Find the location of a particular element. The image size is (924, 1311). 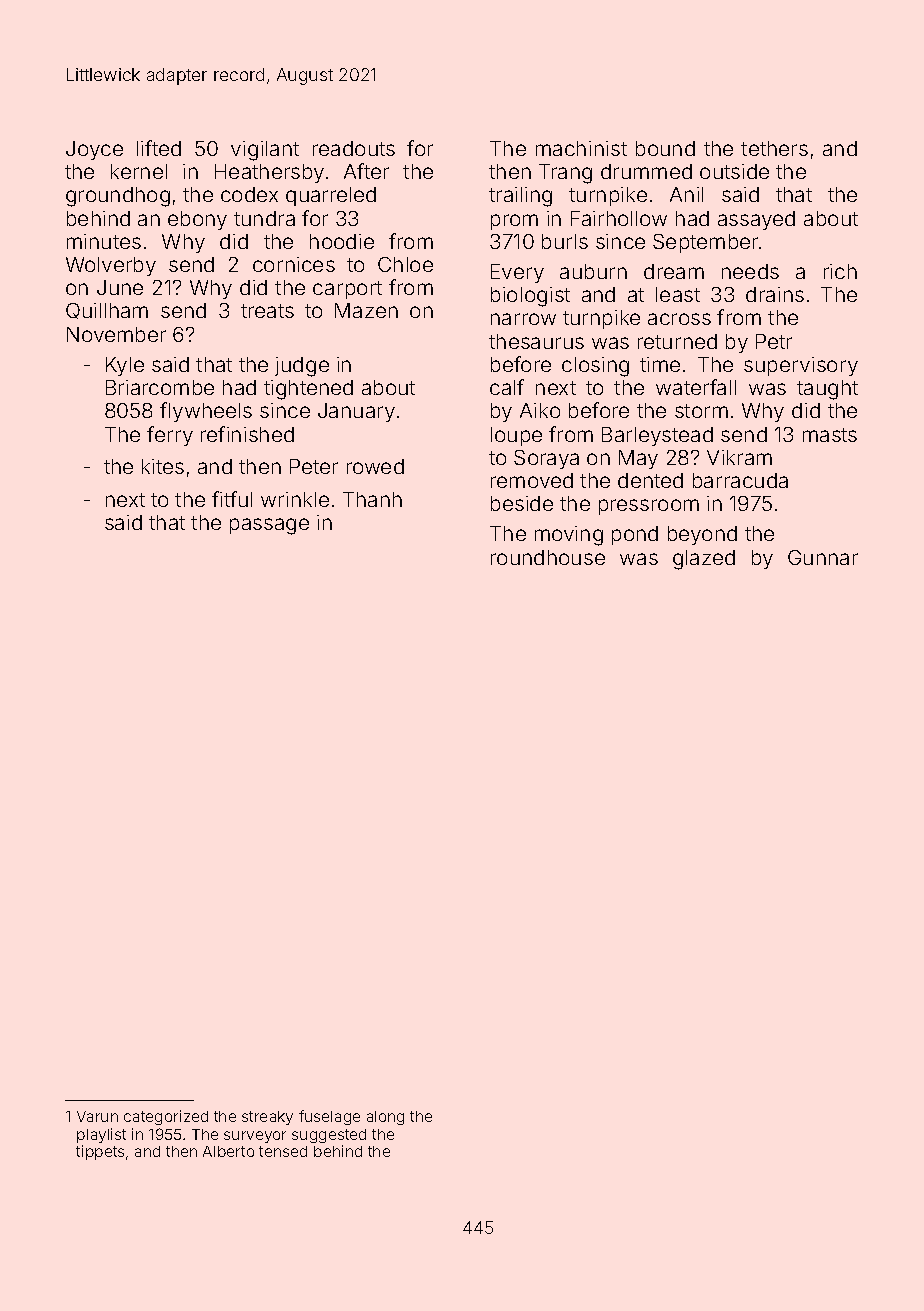

Joyce is located at coordinates (94, 150).
